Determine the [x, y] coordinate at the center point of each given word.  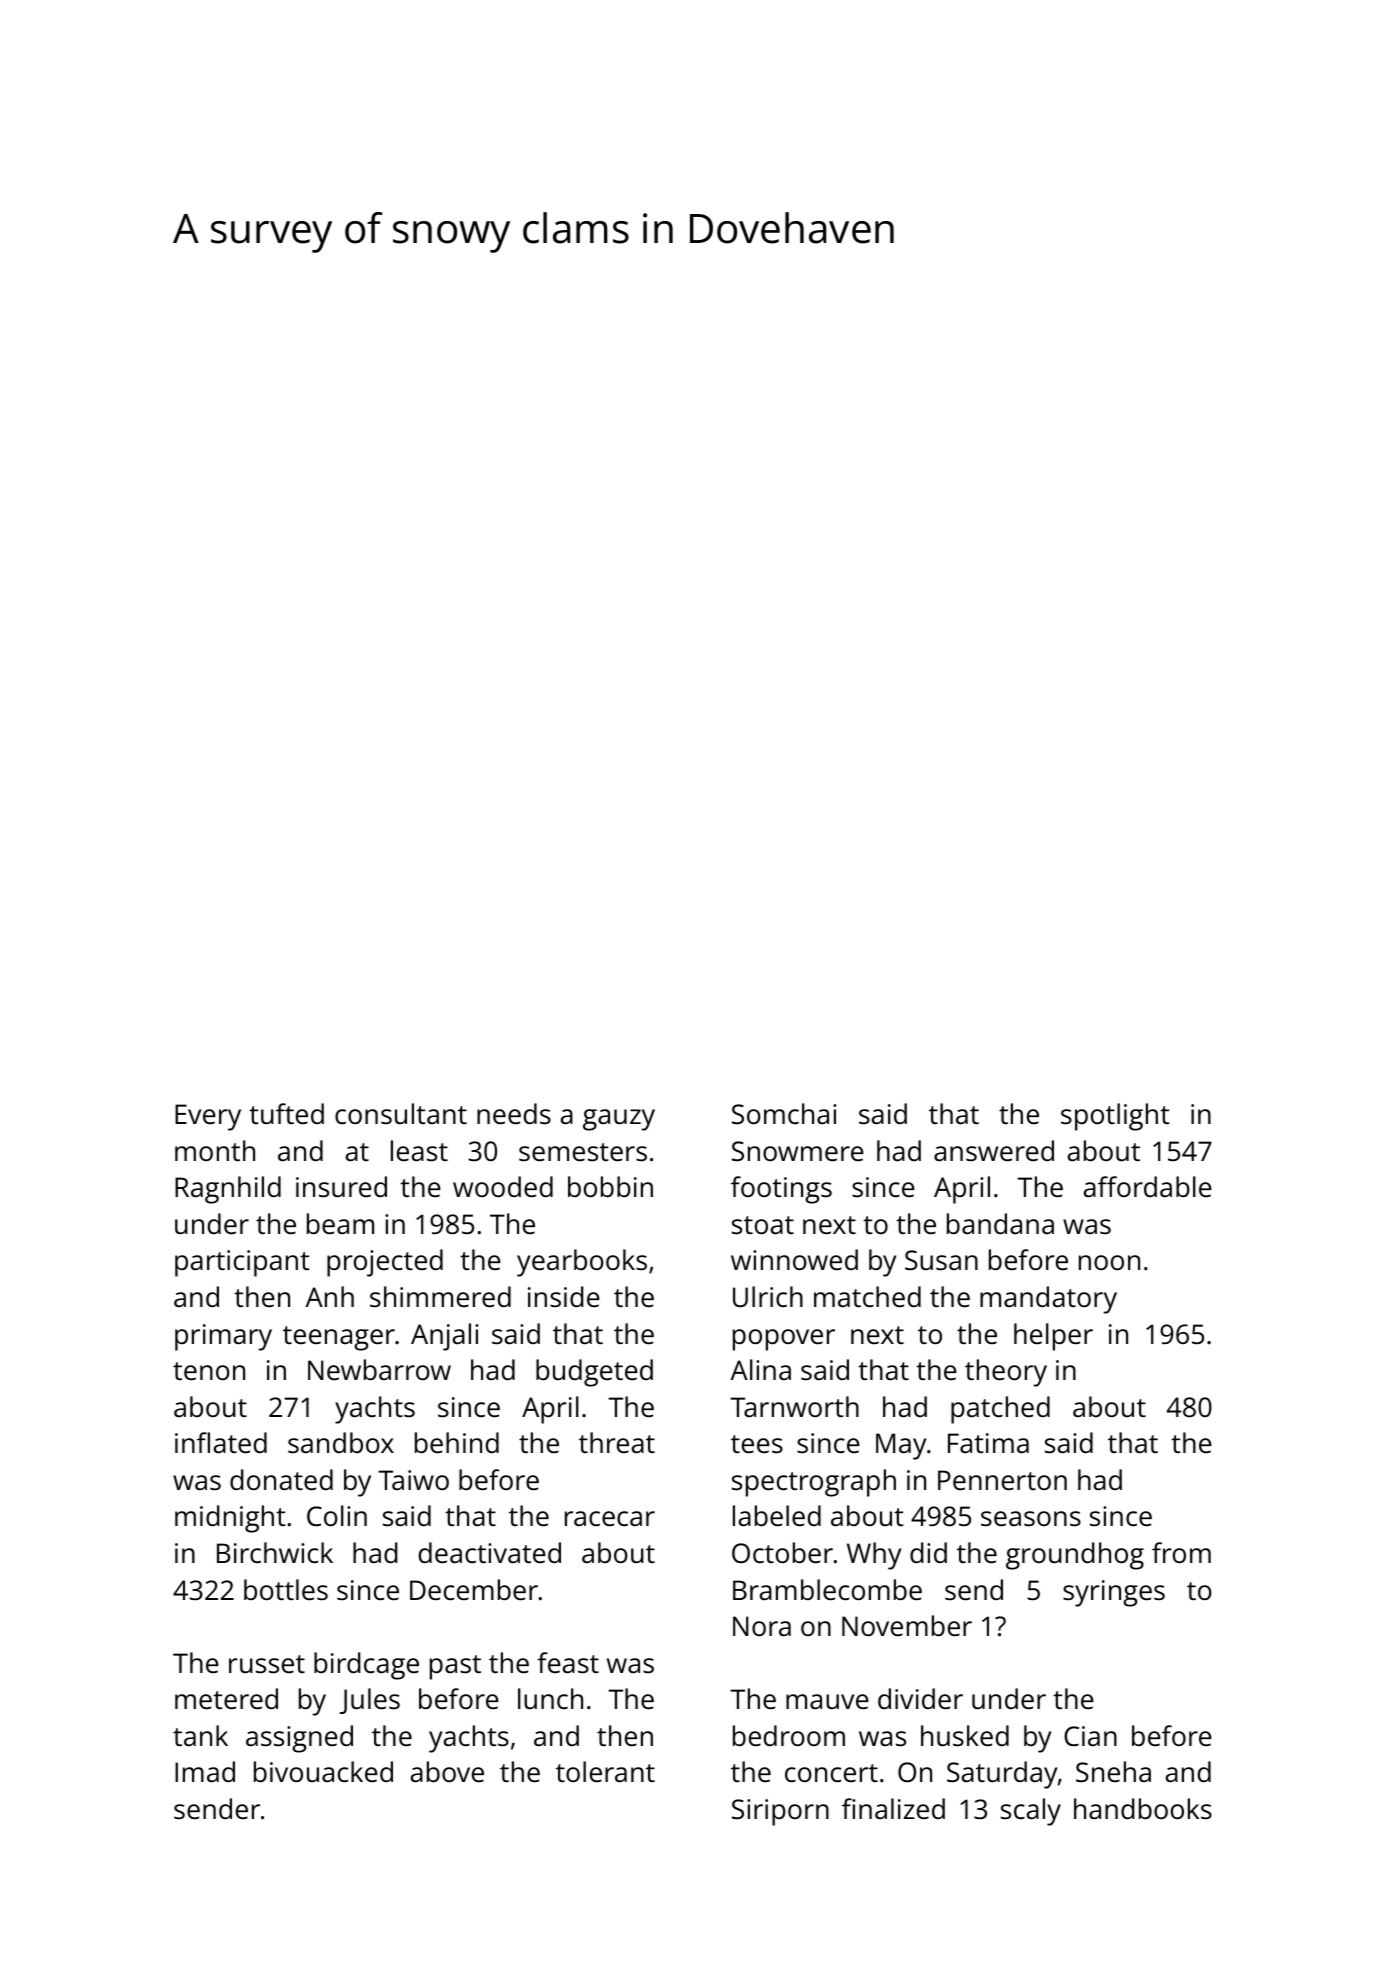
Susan [941, 1260]
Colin [337, 1516]
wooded [503, 1187]
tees [757, 1444]
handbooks [1143, 1809]
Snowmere [798, 1151]
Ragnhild [228, 1190]
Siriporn [780, 1812]
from [1181, 1552]
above [447, 1771]
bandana [1000, 1223]
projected [385, 1263]
